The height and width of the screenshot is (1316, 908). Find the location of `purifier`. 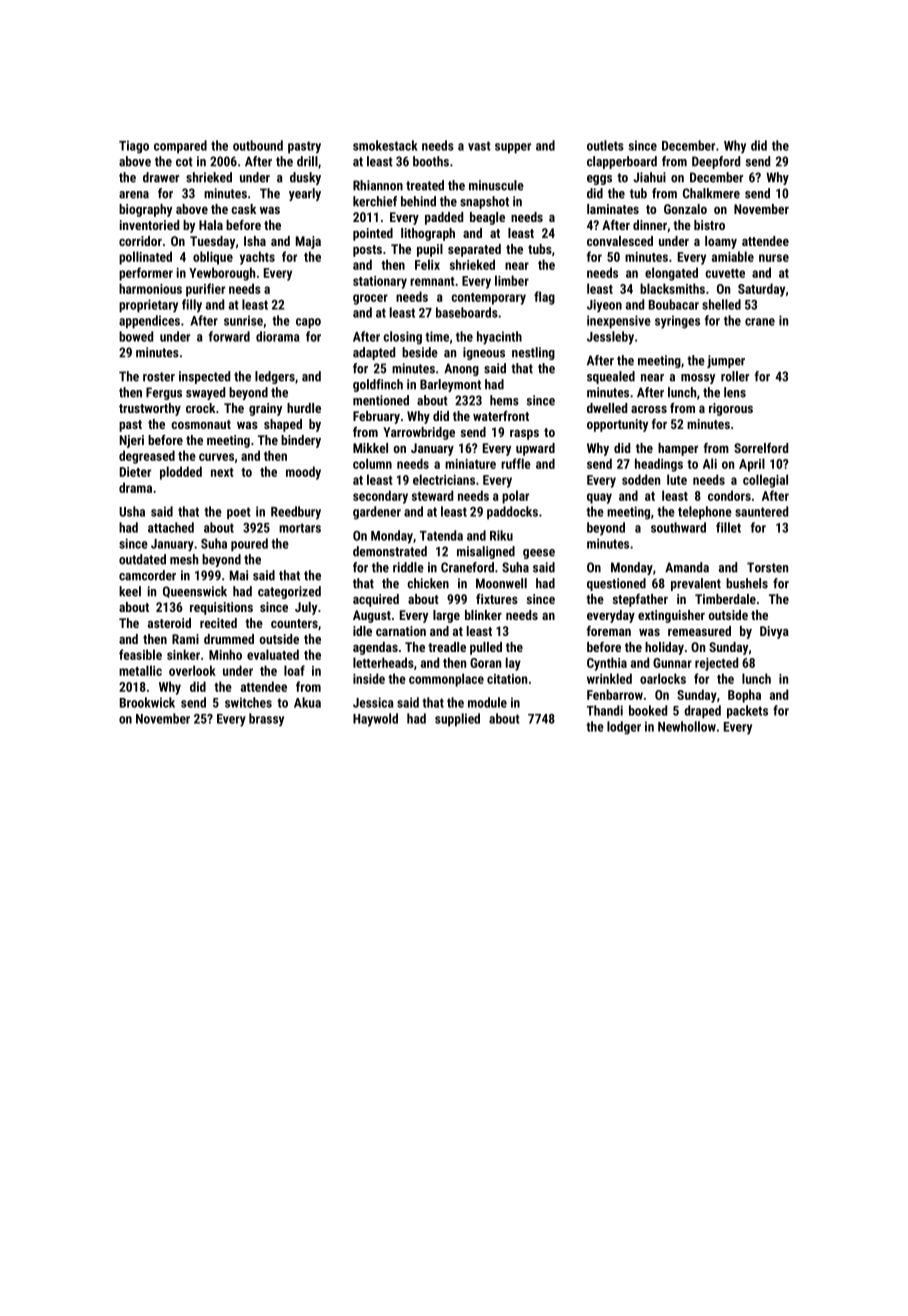

purifier is located at coordinates (205, 290).
